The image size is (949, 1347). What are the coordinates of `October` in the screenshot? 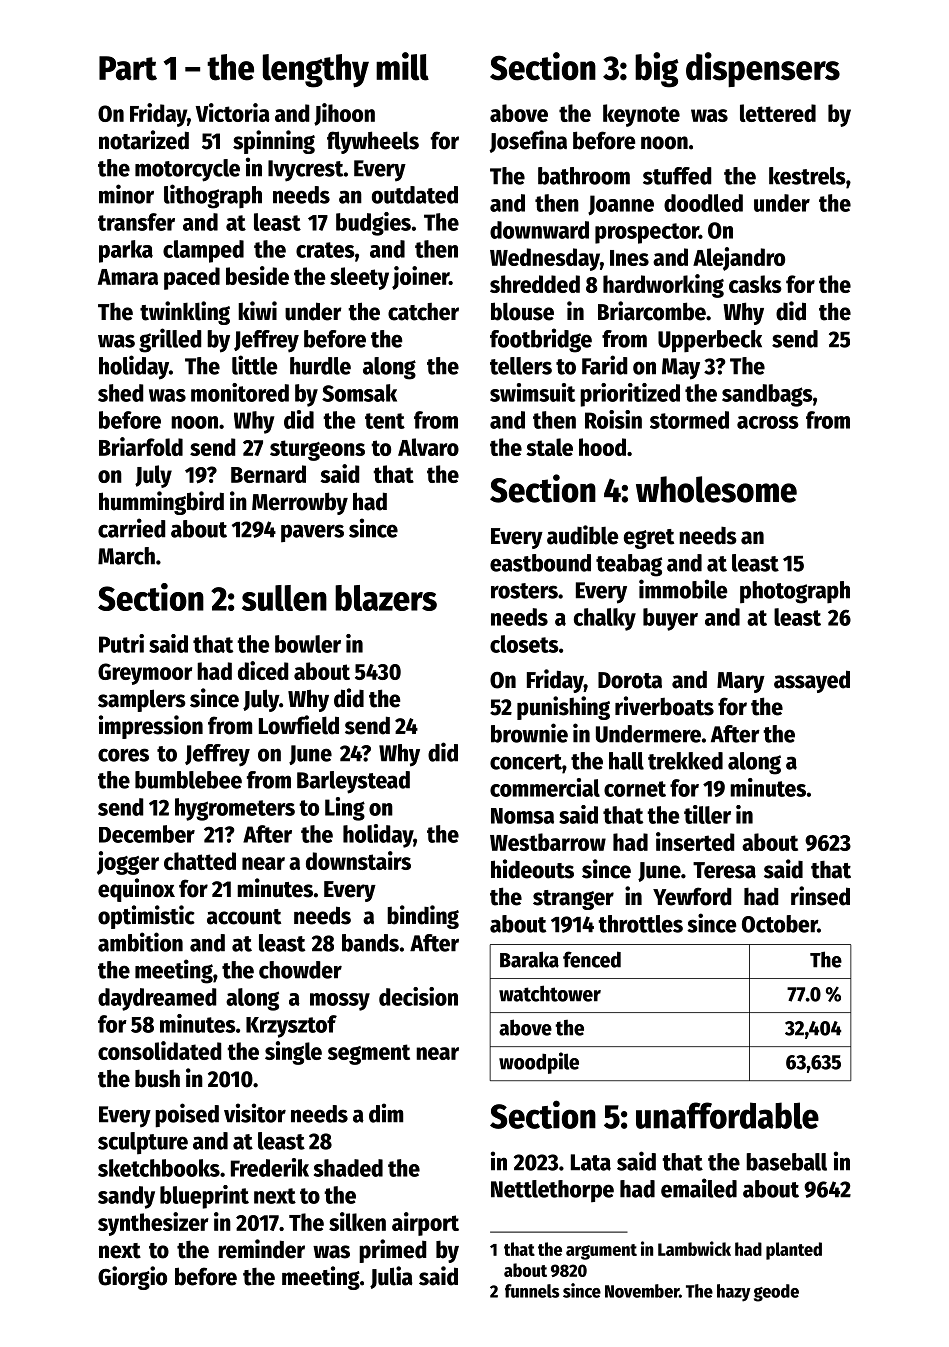 It's located at (780, 924).
